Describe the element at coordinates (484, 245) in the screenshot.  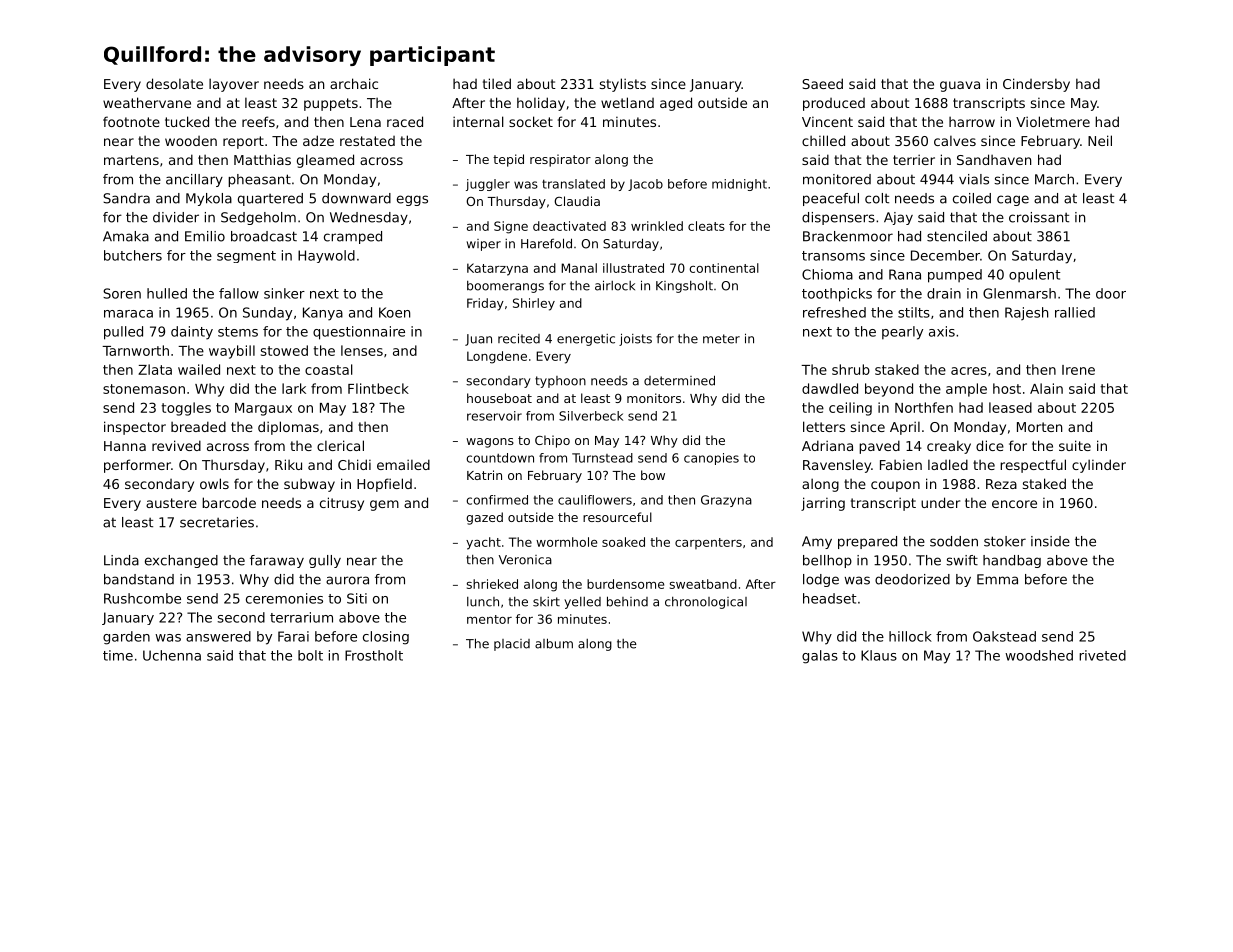
I see `wiper` at that location.
